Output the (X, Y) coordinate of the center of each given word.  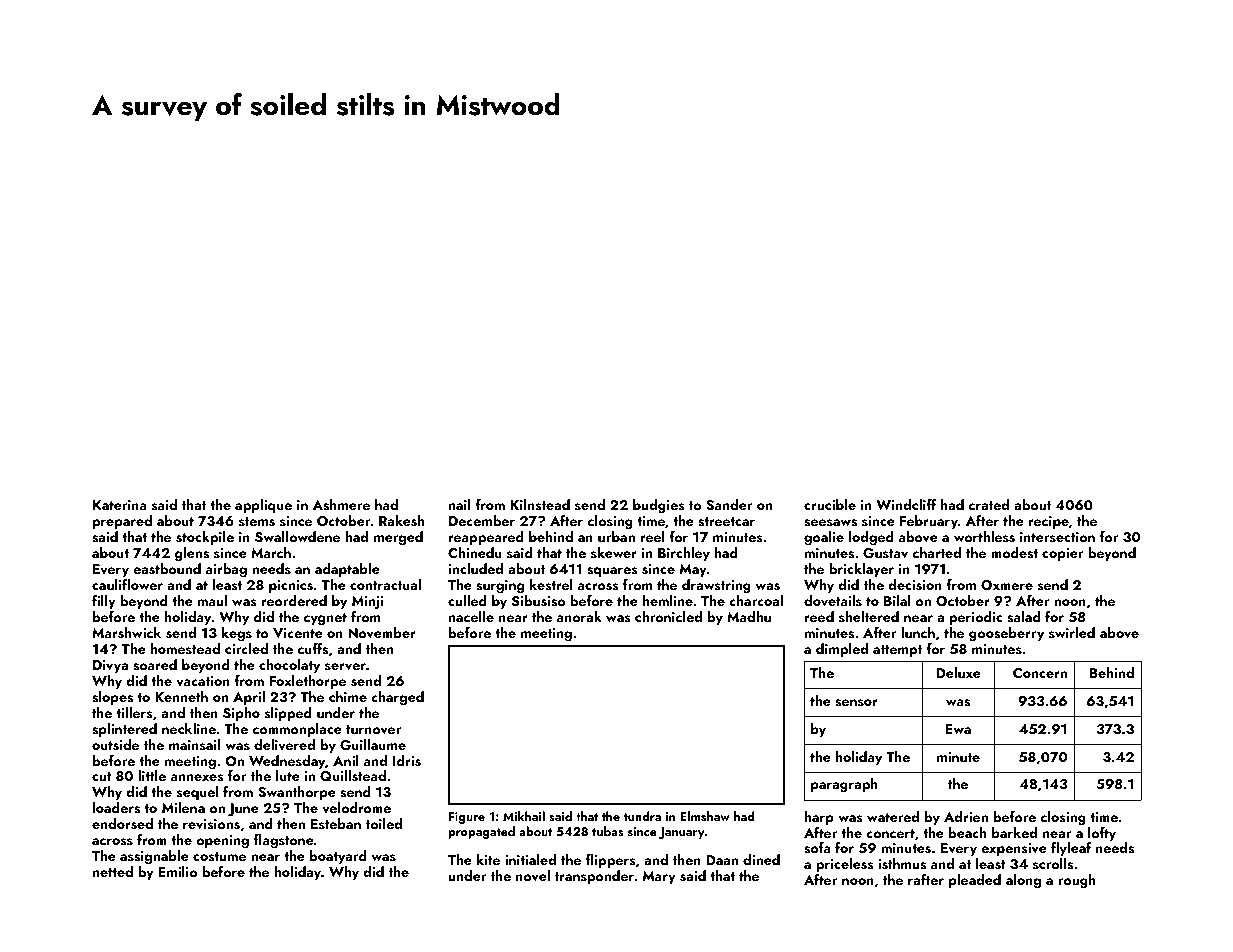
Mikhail (524, 816)
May (693, 570)
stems (257, 522)
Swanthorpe (297, 793)
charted (937, 552)
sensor (856, 703)
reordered (294, 600)
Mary (659, 877)
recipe (1049, 522)
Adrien (966, 816)
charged (397, 698)
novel (533, 875)
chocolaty (289, 666)
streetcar (726, 522)
